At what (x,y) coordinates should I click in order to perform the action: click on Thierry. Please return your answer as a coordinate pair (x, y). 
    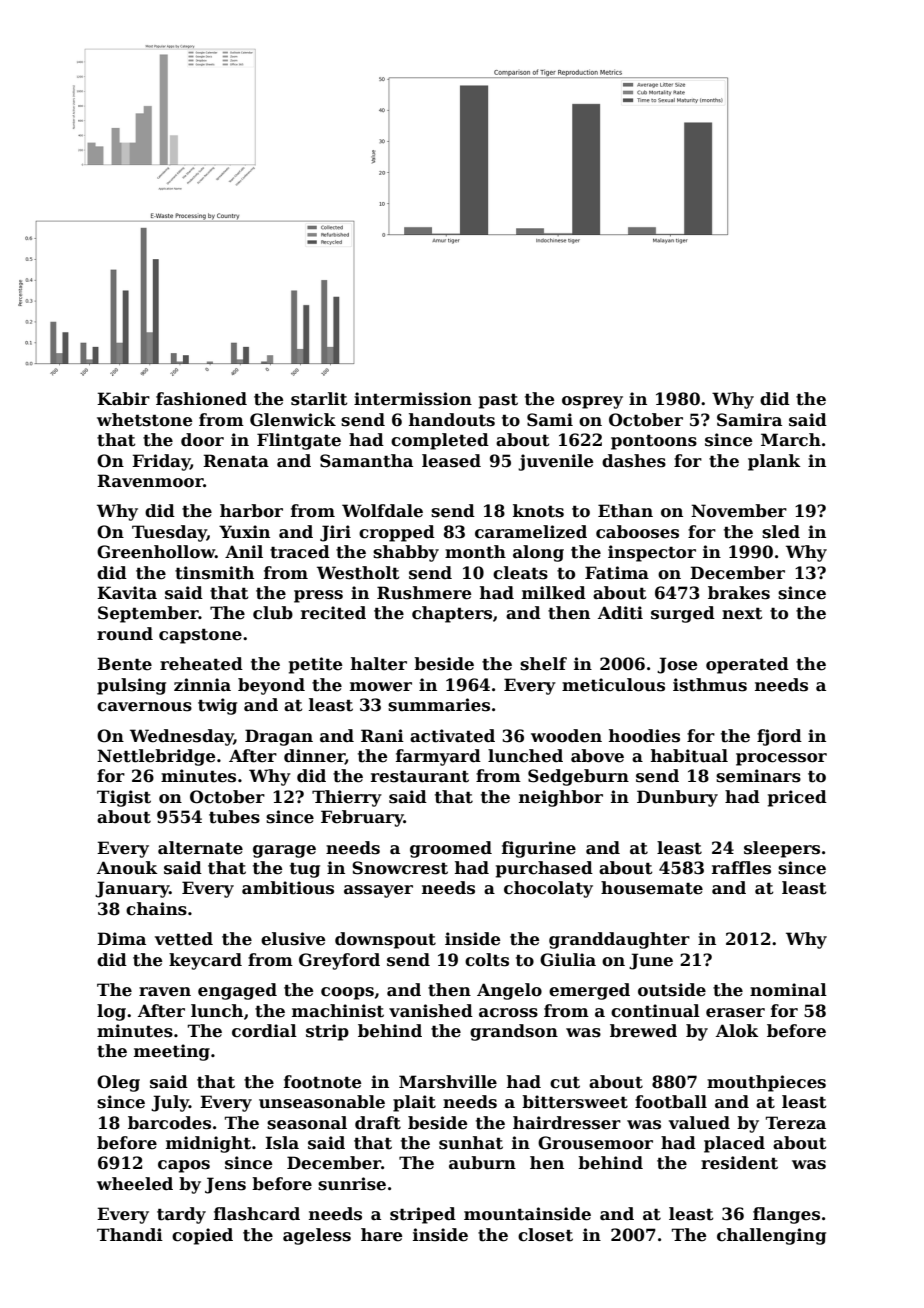
    Looking at the image, I should click on (347, 798).
